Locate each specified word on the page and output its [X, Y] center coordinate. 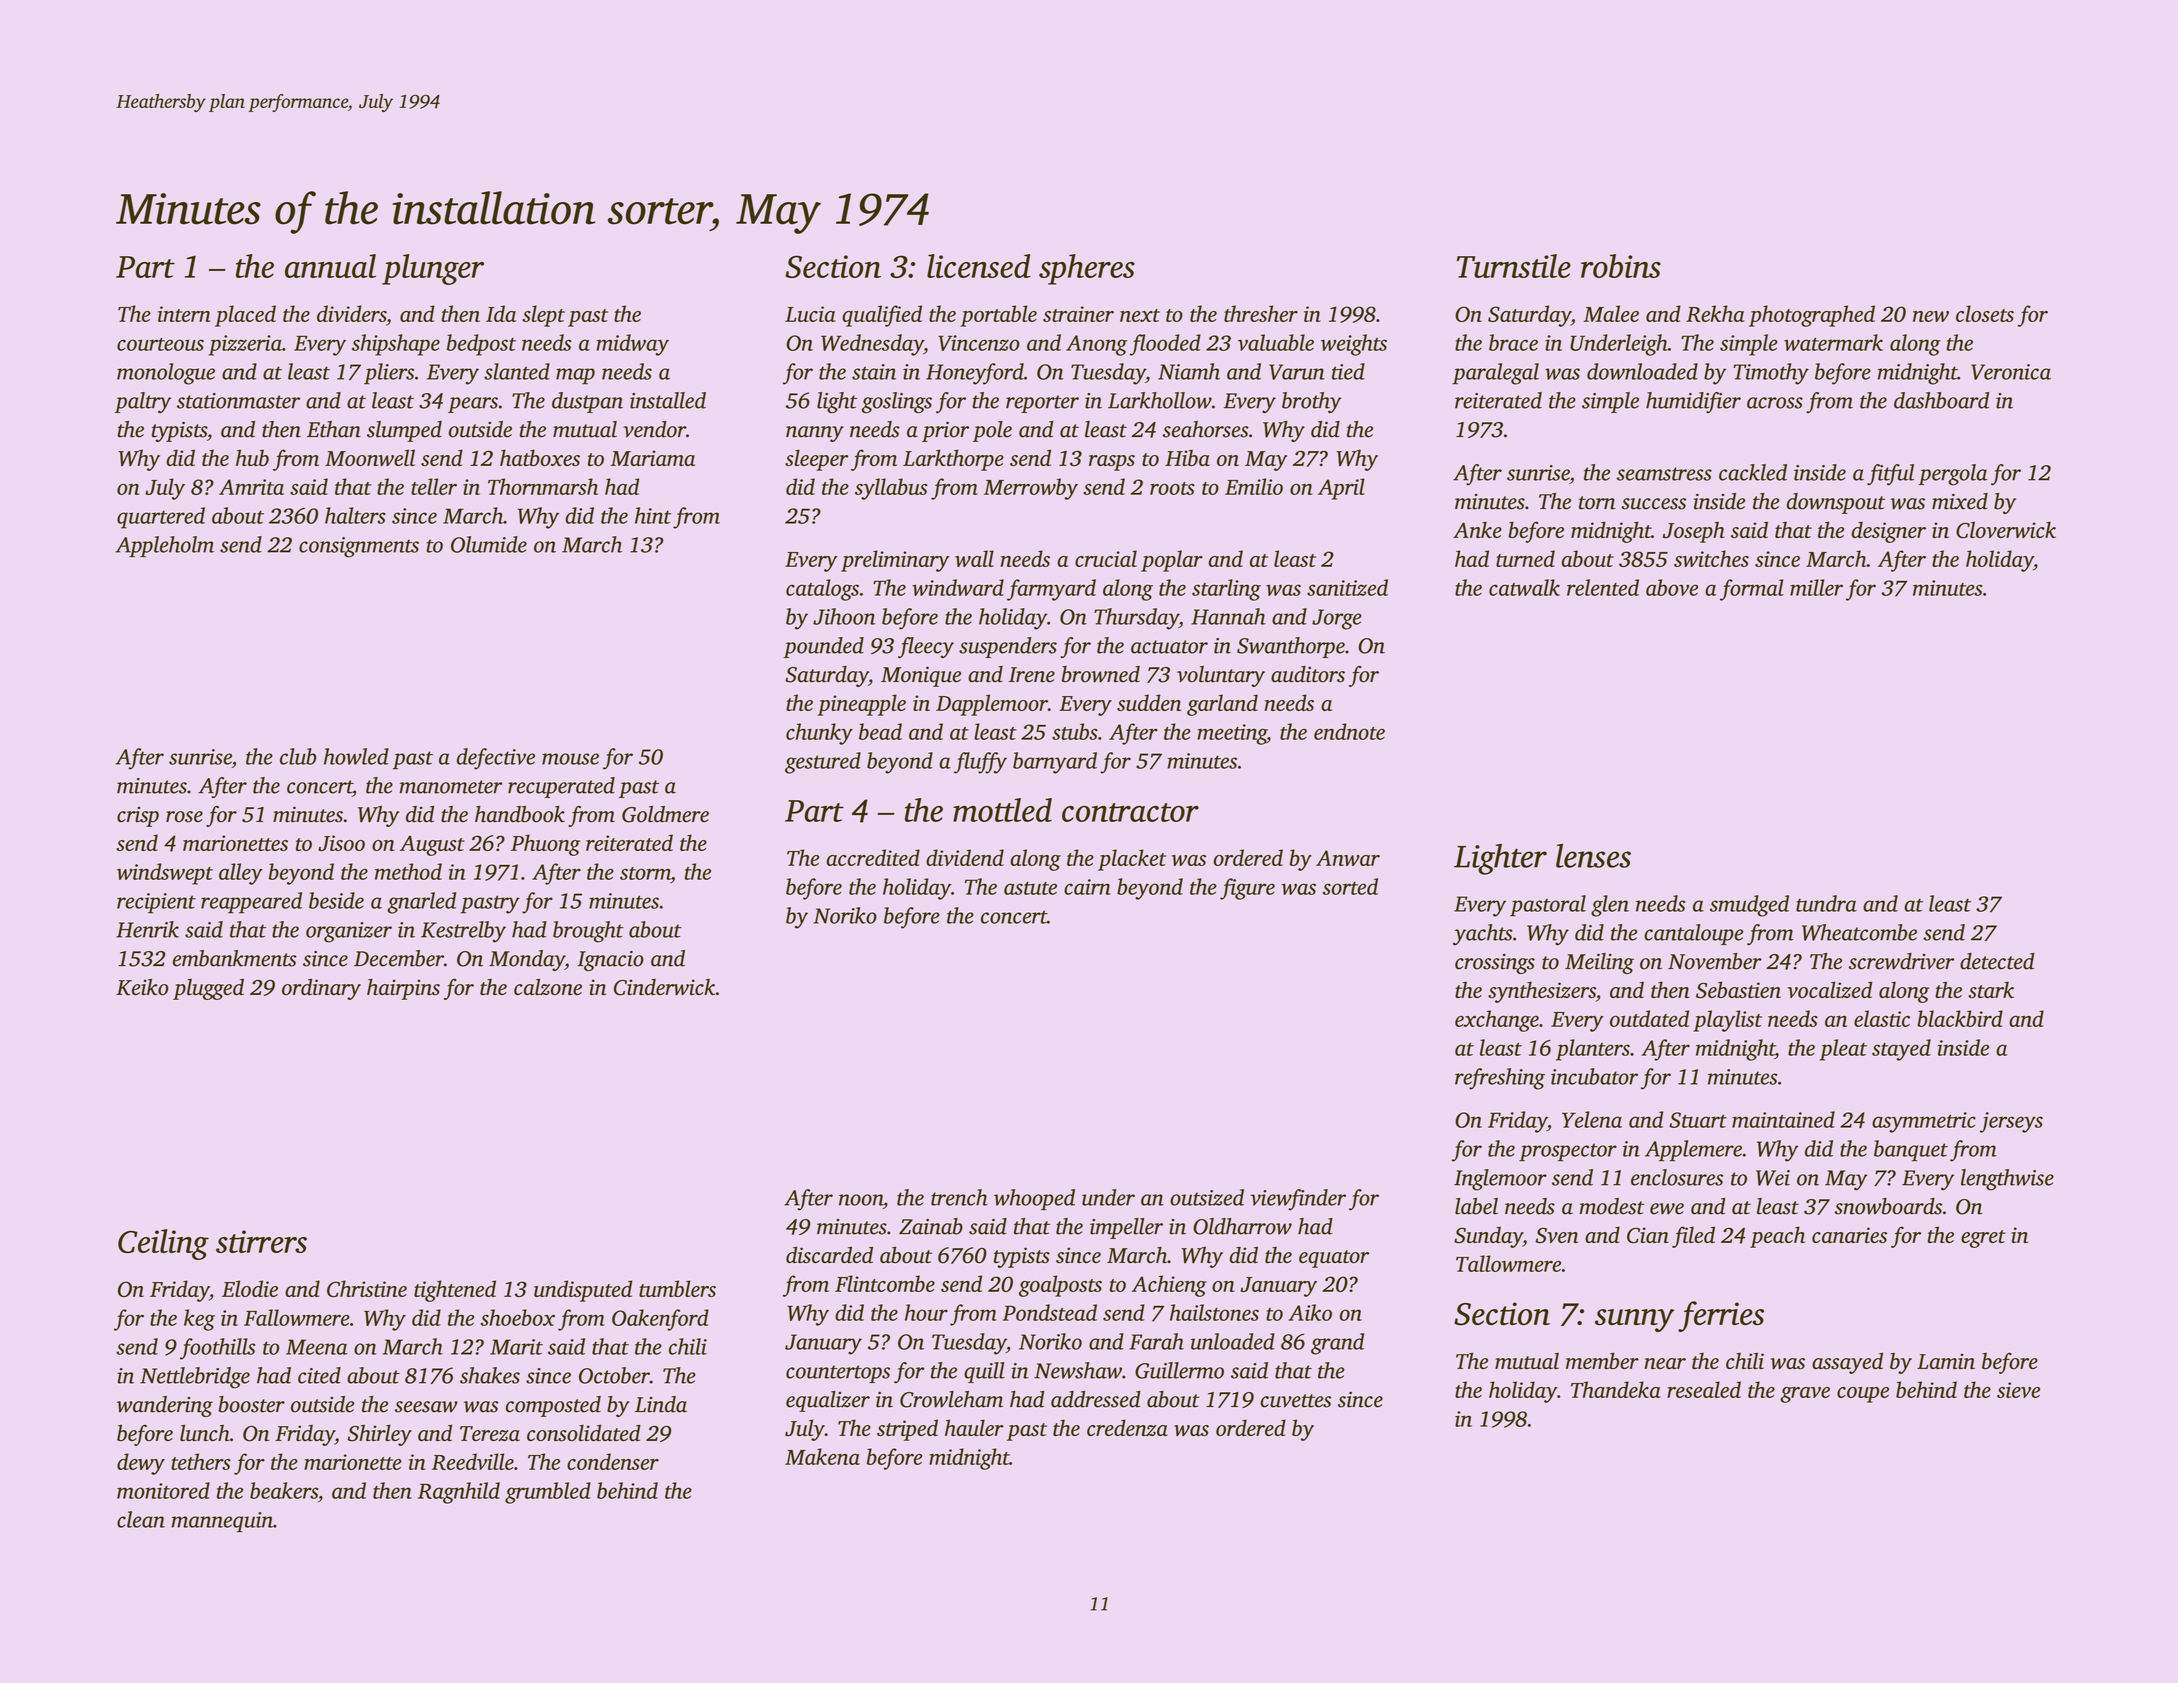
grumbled [548, 1493]
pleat [1843, 1050]
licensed [978, 266]
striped [907, 1430]
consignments [359, 547]
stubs [1075, 731]
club [298, 756]
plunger [433, 269]
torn [1597, 503]
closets [1985, 313]
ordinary [321, 989]
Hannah [1228, 616]
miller [1816, 587]
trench [959, 1197]
